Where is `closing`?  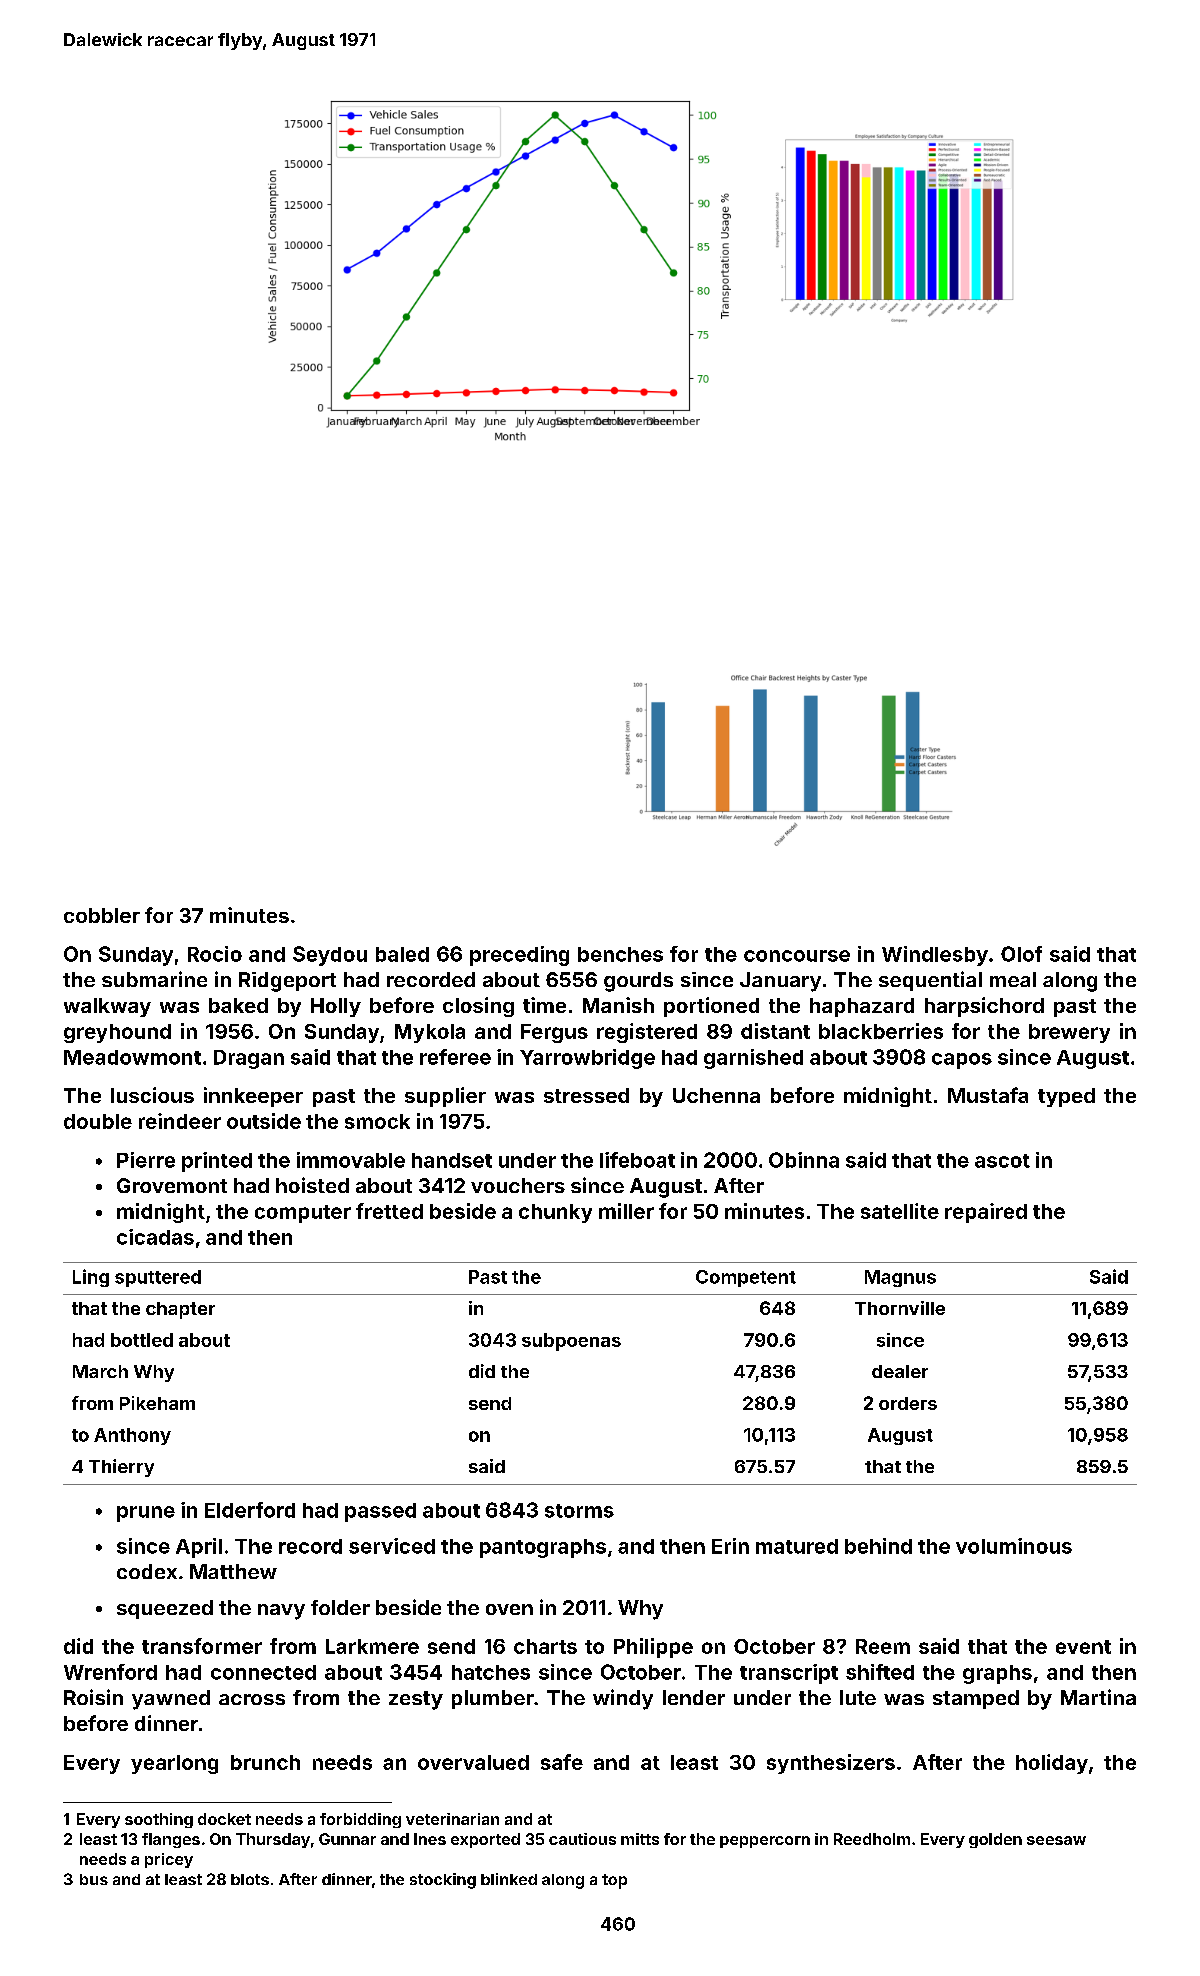 closing is located at coordinates (478, 1007).
